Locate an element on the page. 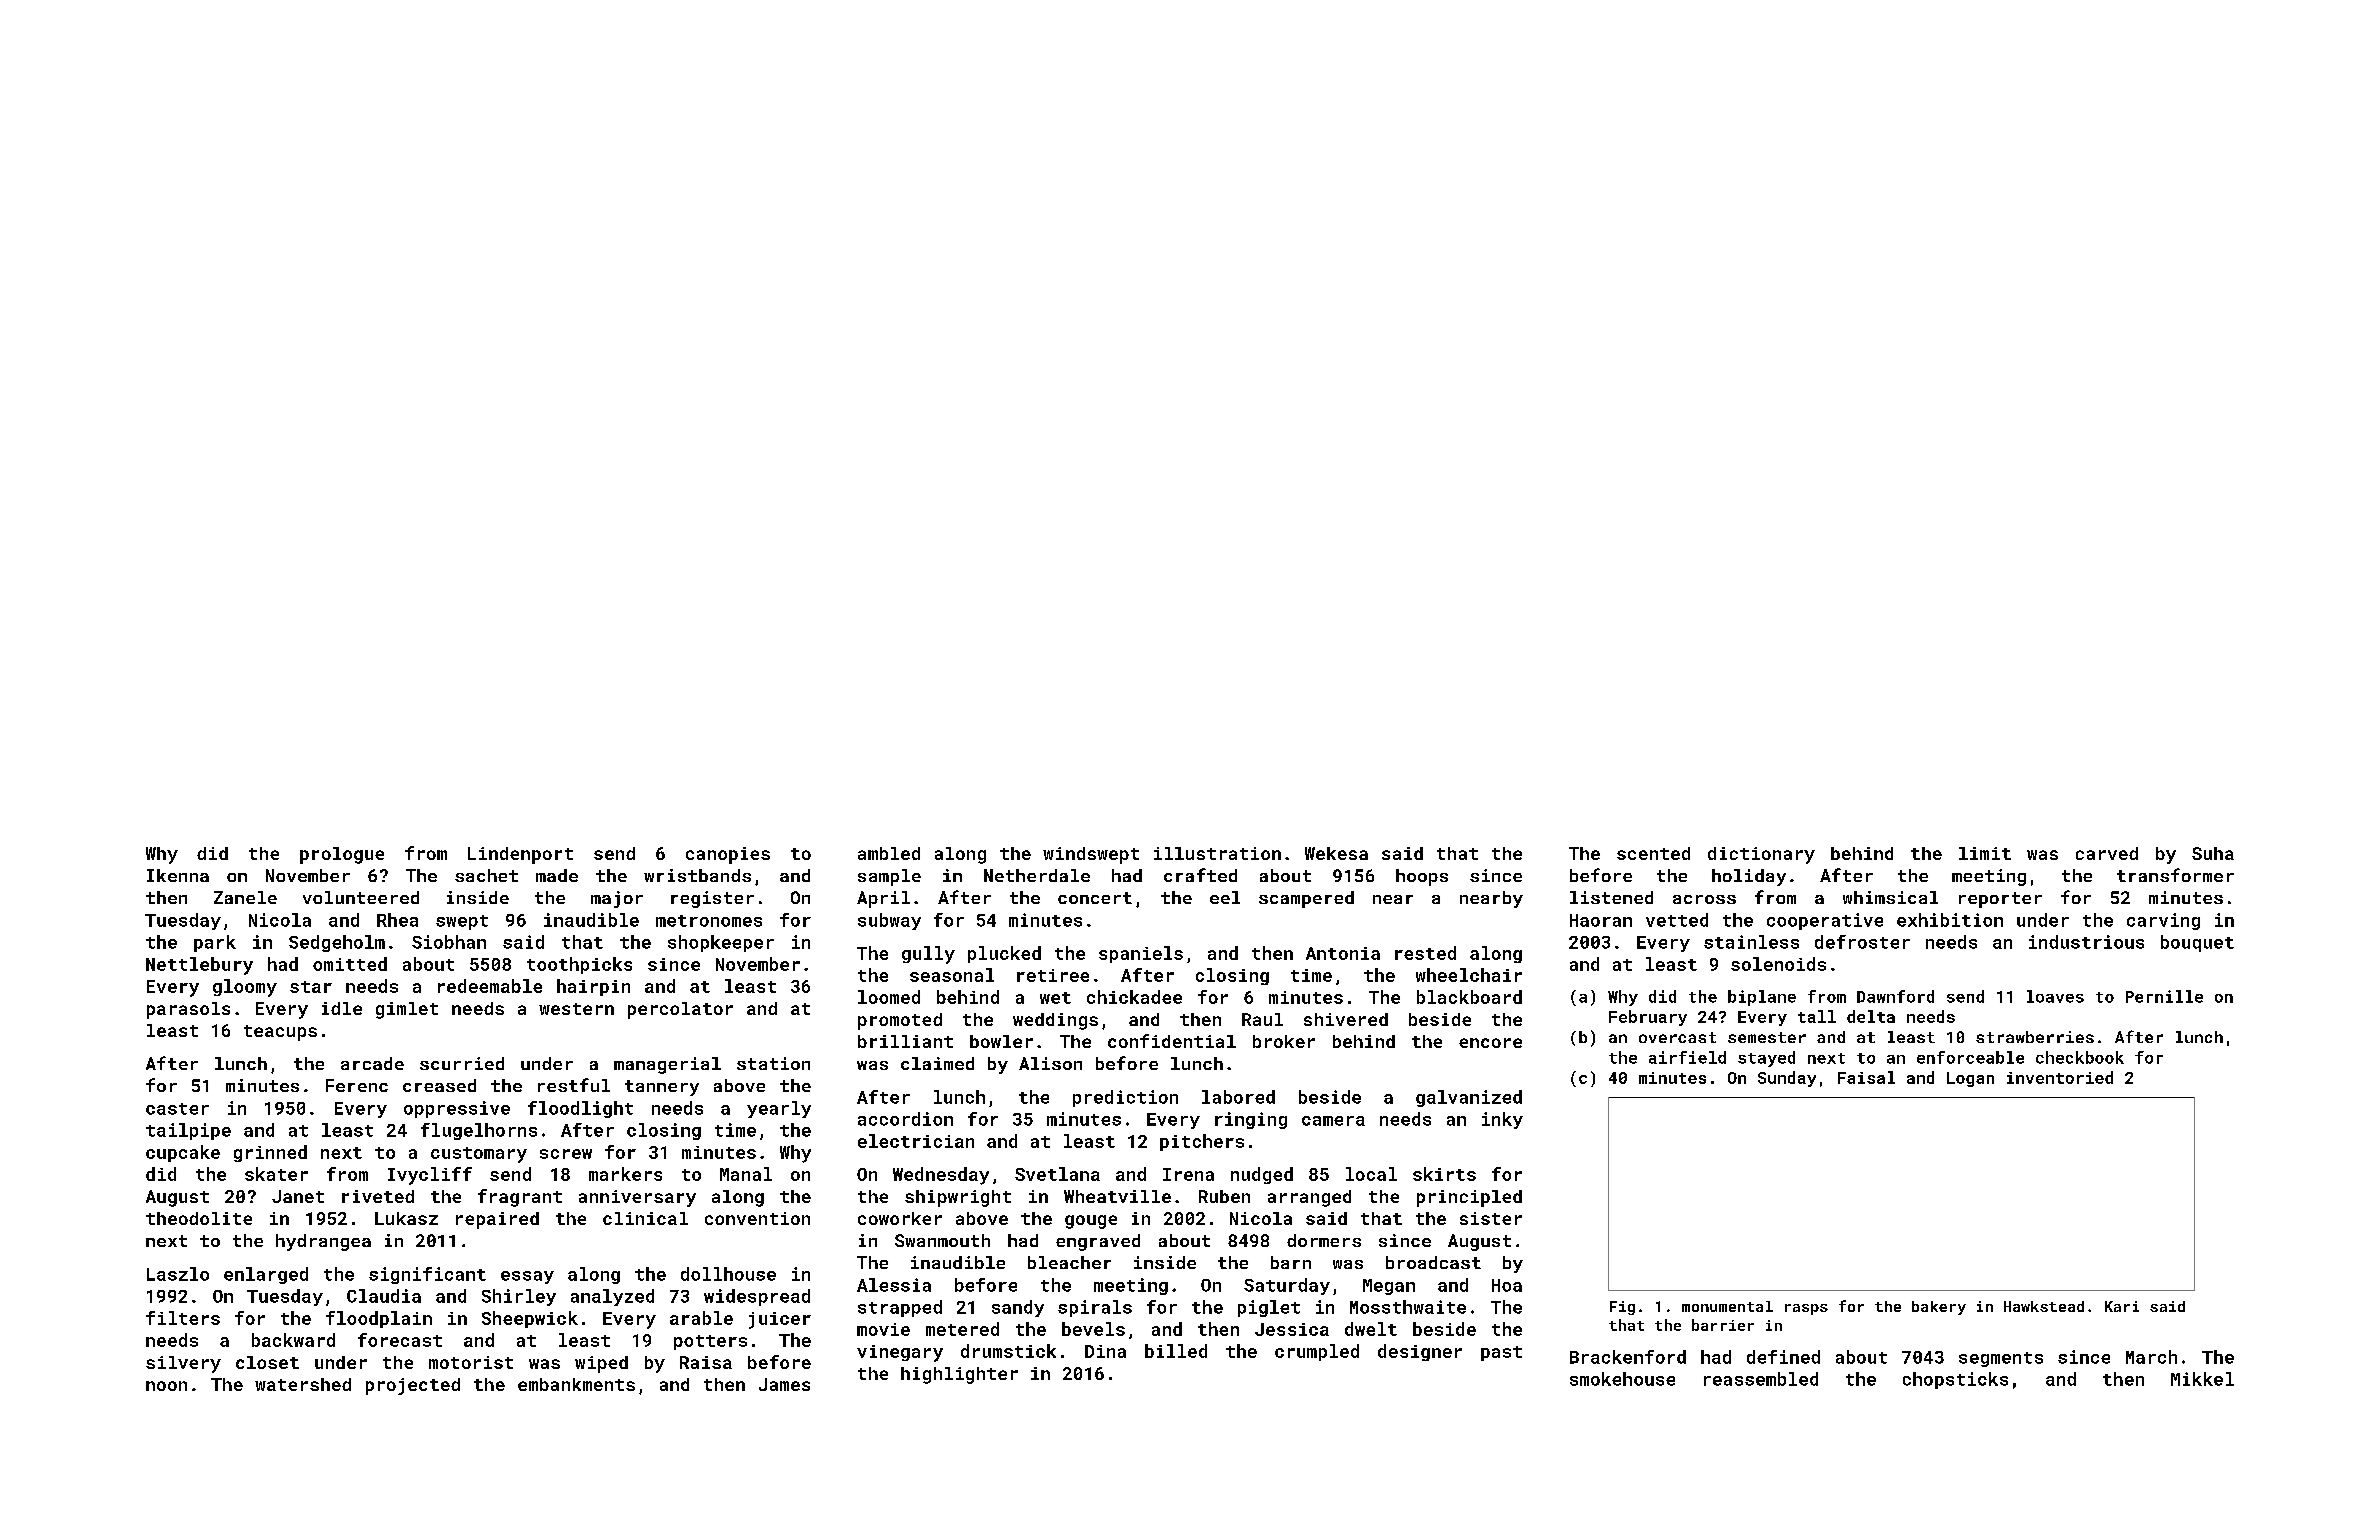 Image resolution: width=2380 pixels, height=1540 pixels. camera is located at coordinates (1333, 1121).
